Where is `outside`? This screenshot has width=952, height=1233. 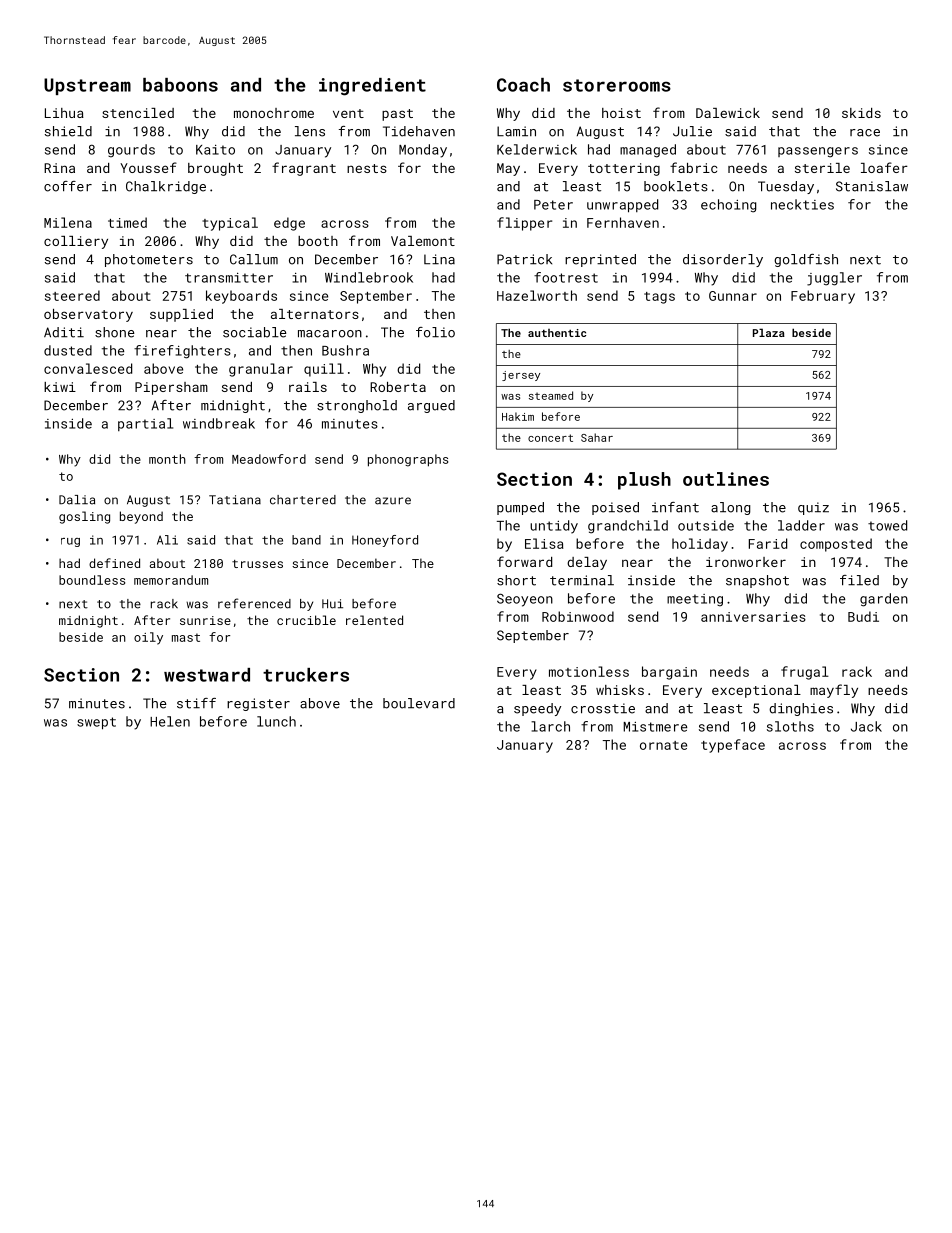
outside is located at coordinates (706, 525).
